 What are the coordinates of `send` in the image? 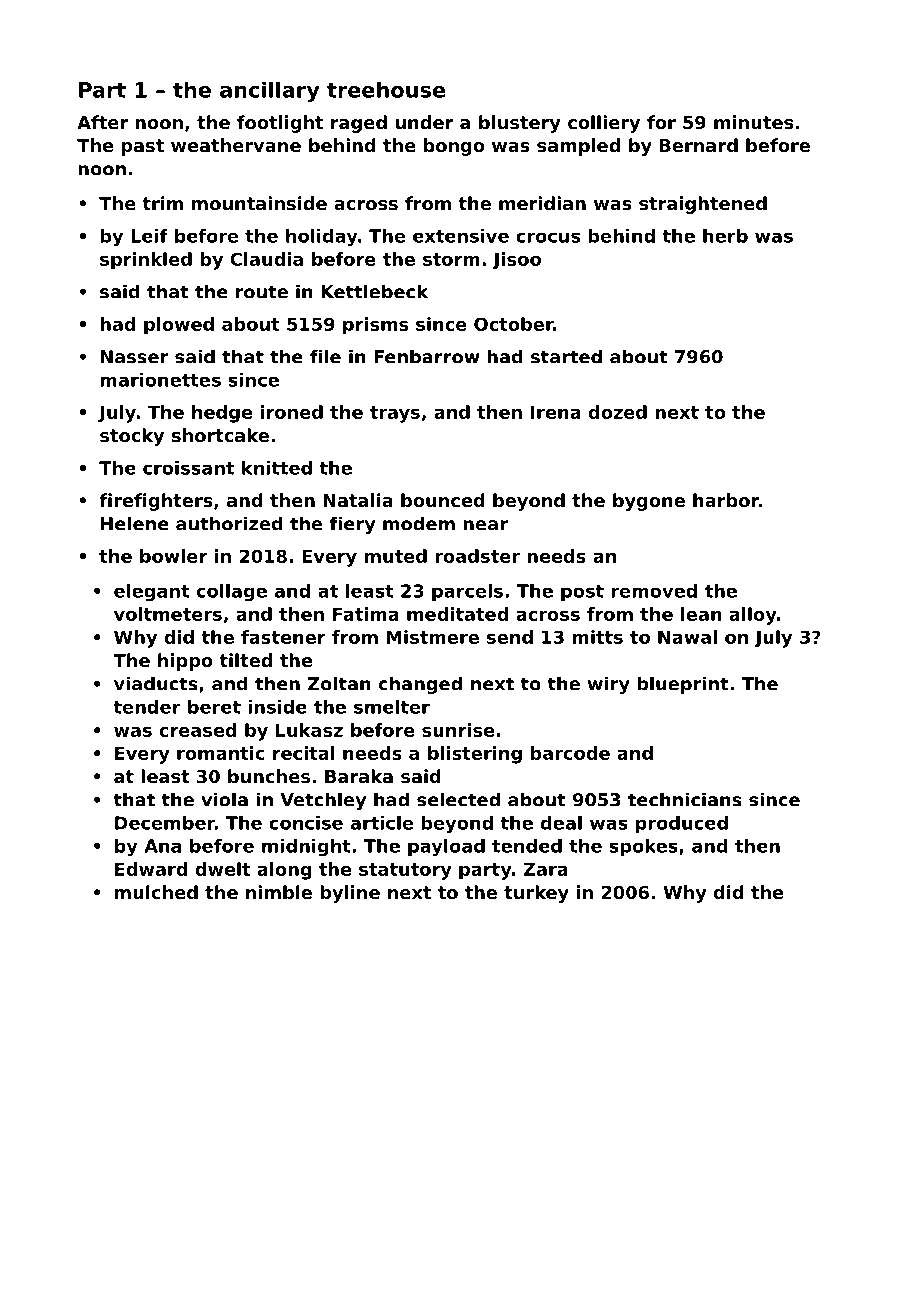 It's located at (510, 637).
